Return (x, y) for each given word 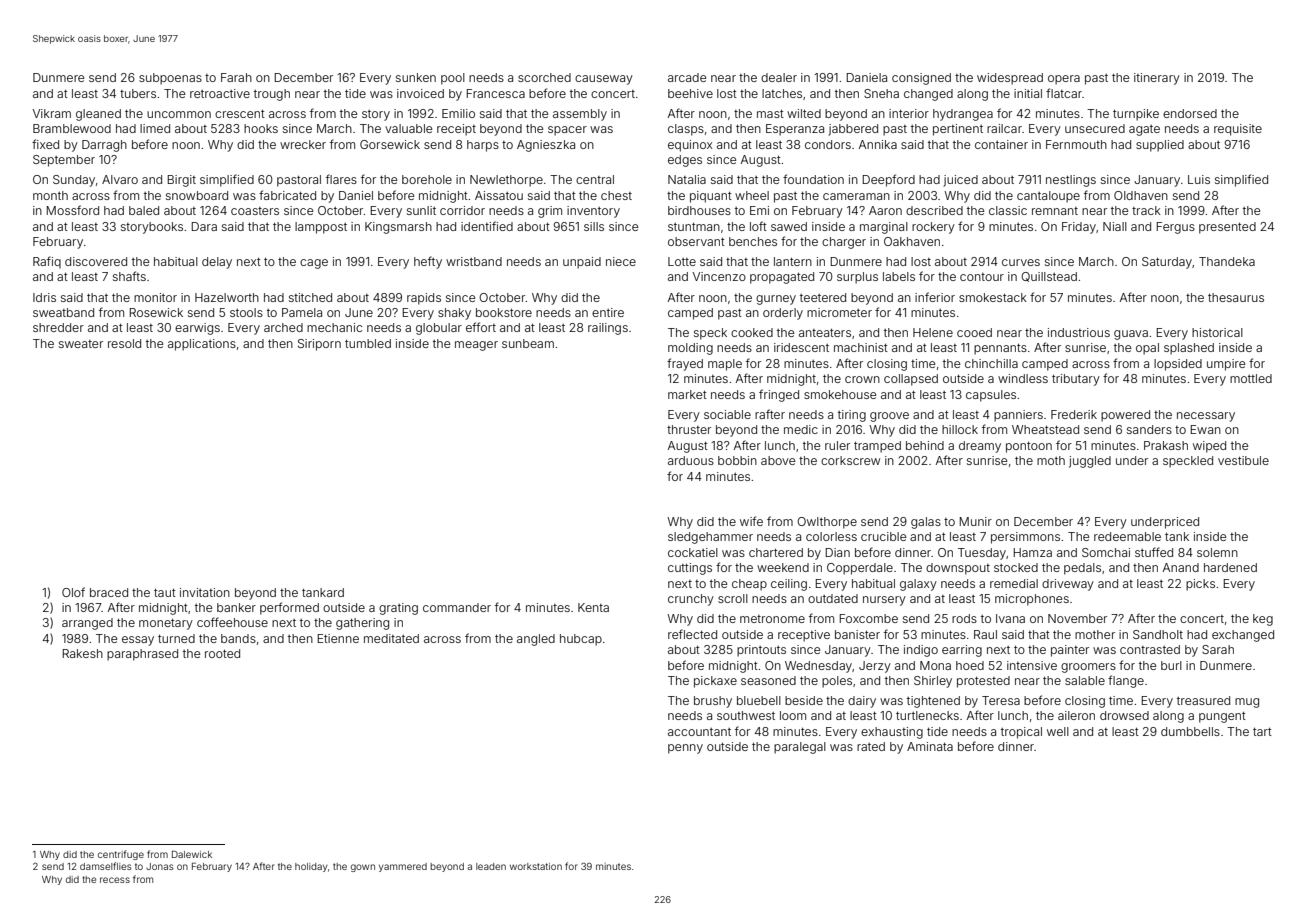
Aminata (930, 746)
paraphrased (142, 655)
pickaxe (715, 682)
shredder (58, 327)
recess (115, 880)
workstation (536, 866)
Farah (236, 77)
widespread (1010, 79)
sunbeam (528, 343)
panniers (1018, 416)
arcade (687, 77)
